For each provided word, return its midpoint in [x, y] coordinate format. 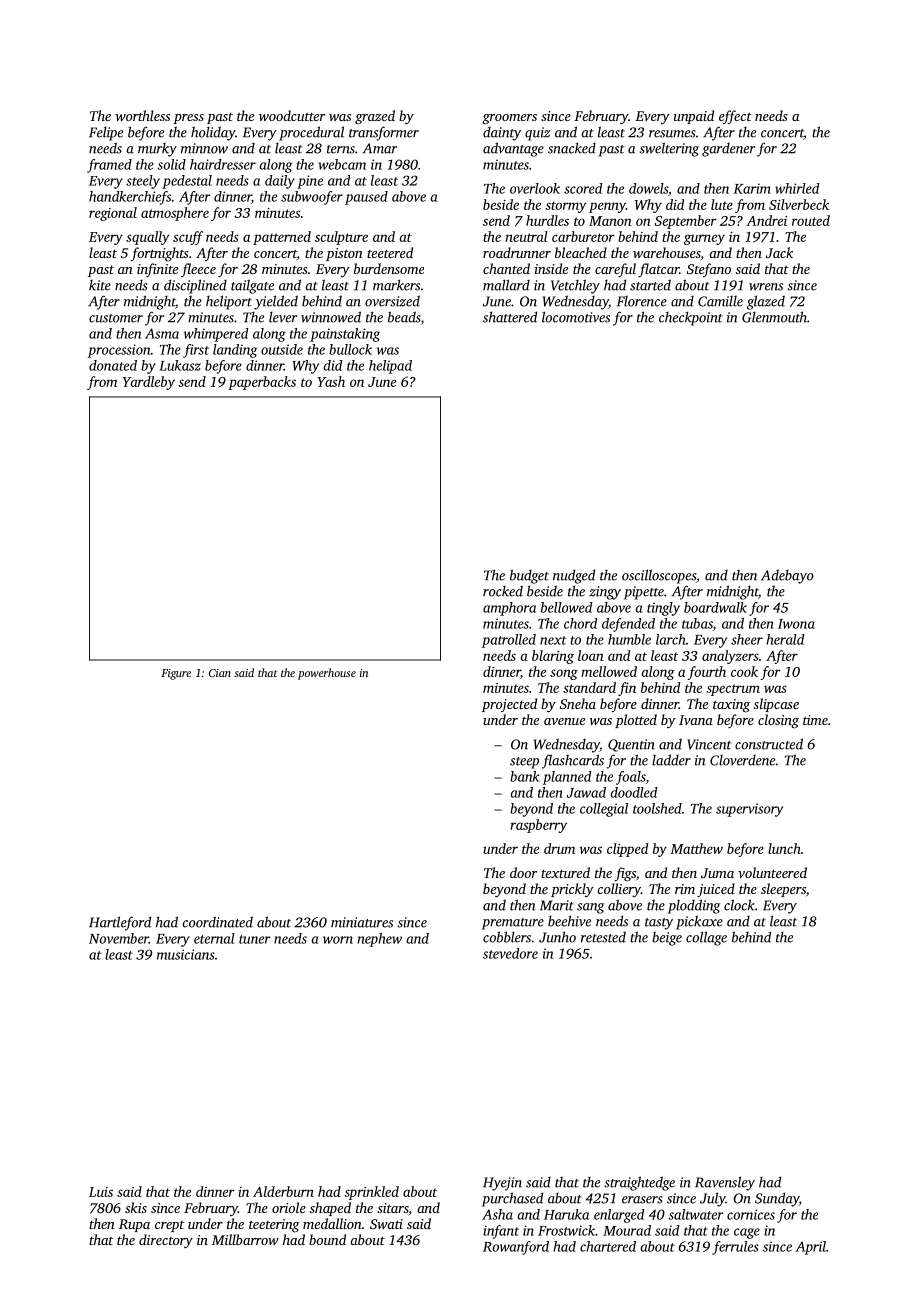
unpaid [694, 117]
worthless [143, 115]
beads [404, 318]
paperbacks [262, 383]
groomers [509, 119]
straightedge [639, 1183]
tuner [255, 939]
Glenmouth [774, 317]
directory [166, 1241]
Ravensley [725, 1183]
